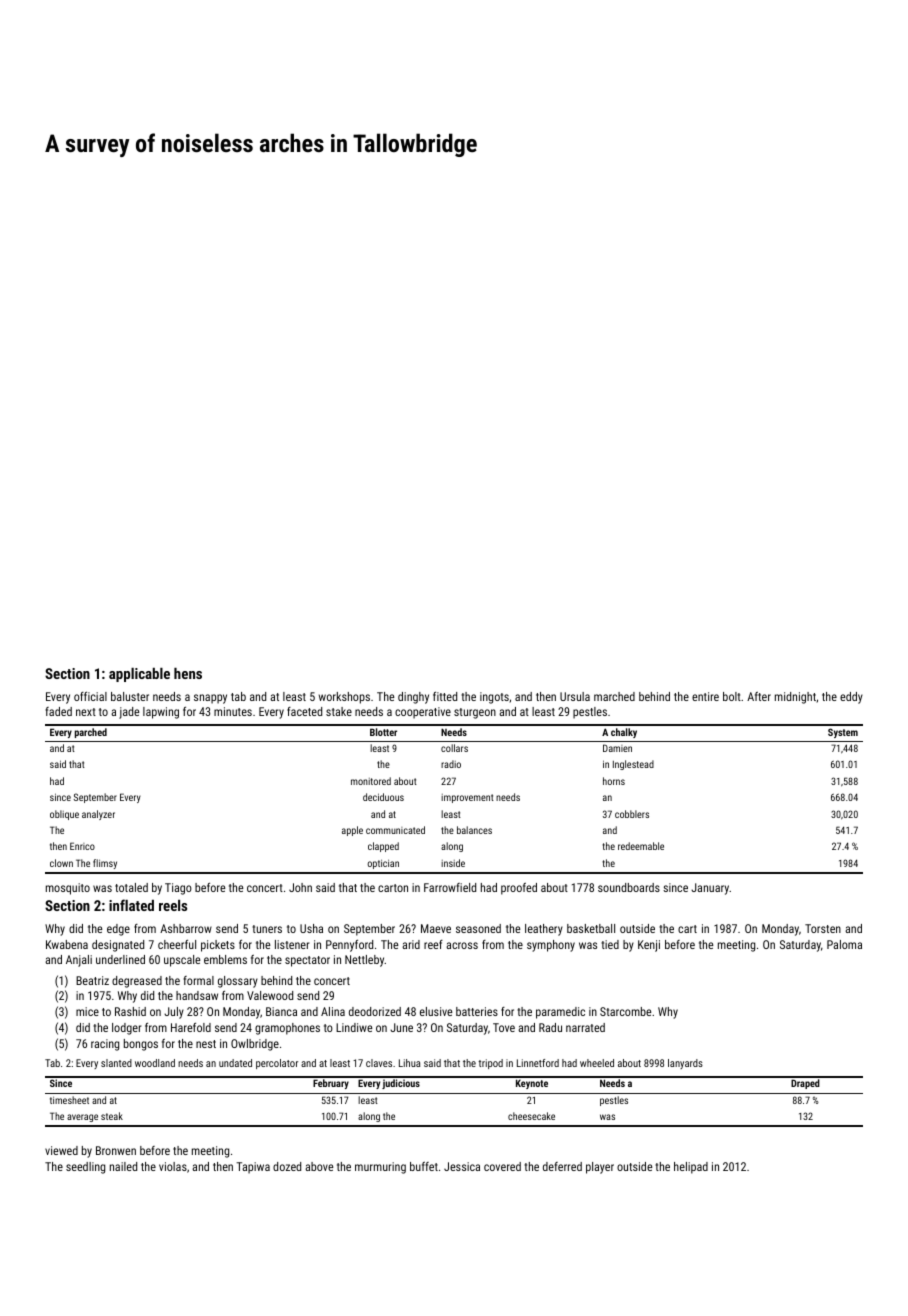  I want to click on monitored, so click(371, 781).
